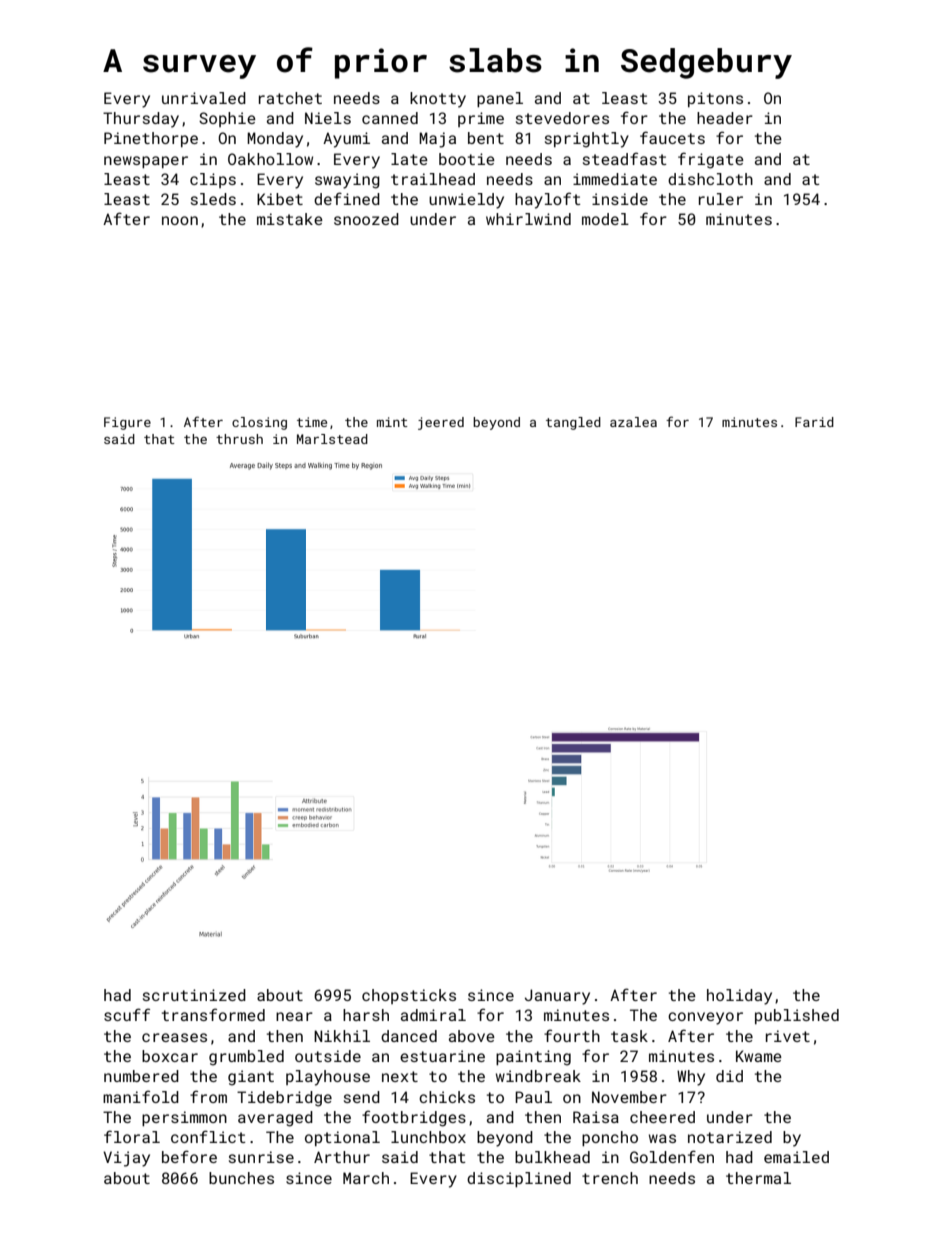  I want to click on scrutinized, so click(194, 995).
